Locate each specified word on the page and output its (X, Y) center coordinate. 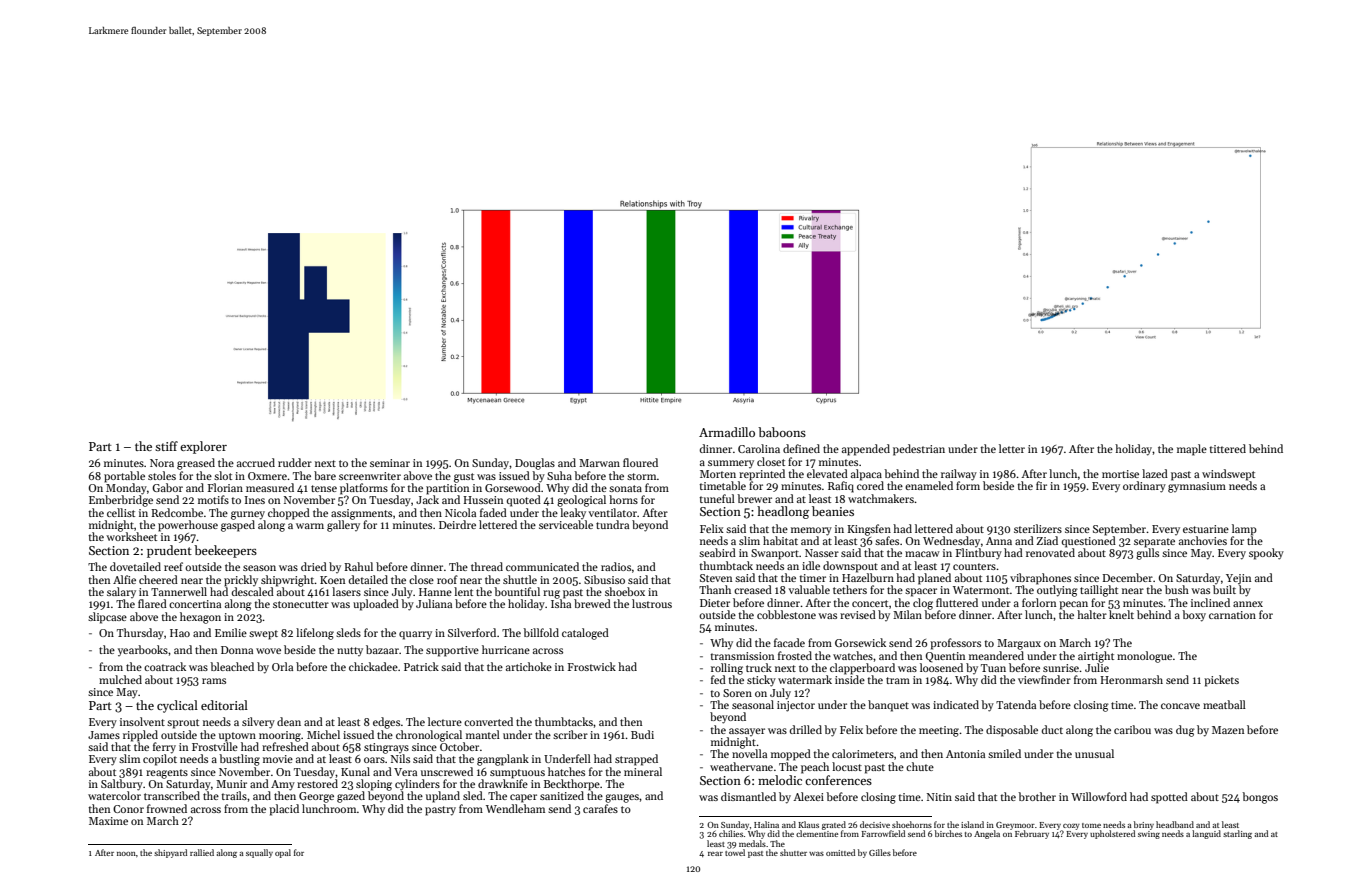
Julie (1097, 667)
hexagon (200, 618)
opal (283, 853)
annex (1248, 604)
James (104, 735)
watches (853, 655)
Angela (987, 834)
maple (1192, 450)
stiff (166, 446)
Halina (766, 824)
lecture (445, 721)
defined (801, 448)
